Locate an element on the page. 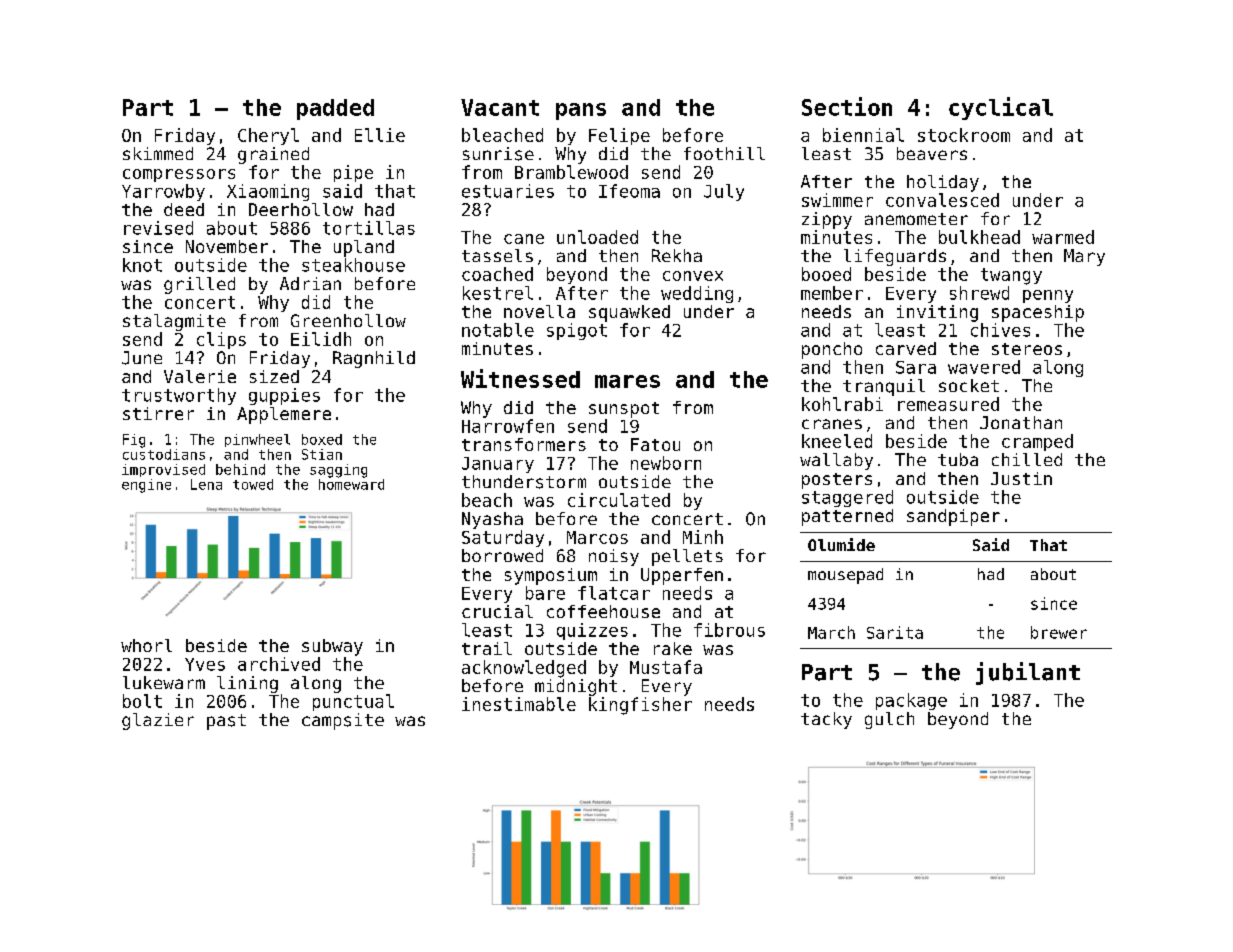  campsite is located at coordinates (343, 721).
